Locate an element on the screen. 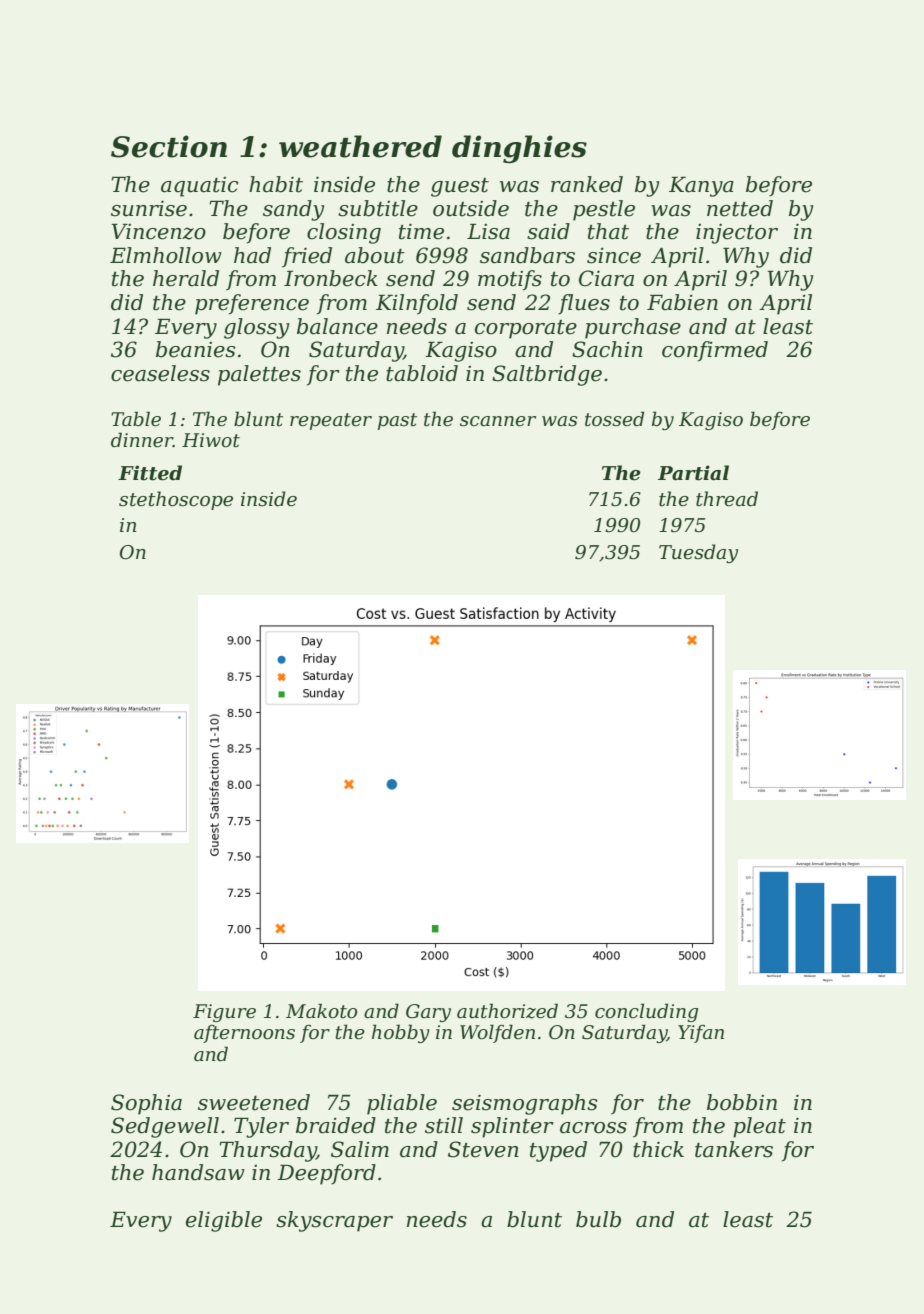  repeater is located at coordinates (331, 421).
